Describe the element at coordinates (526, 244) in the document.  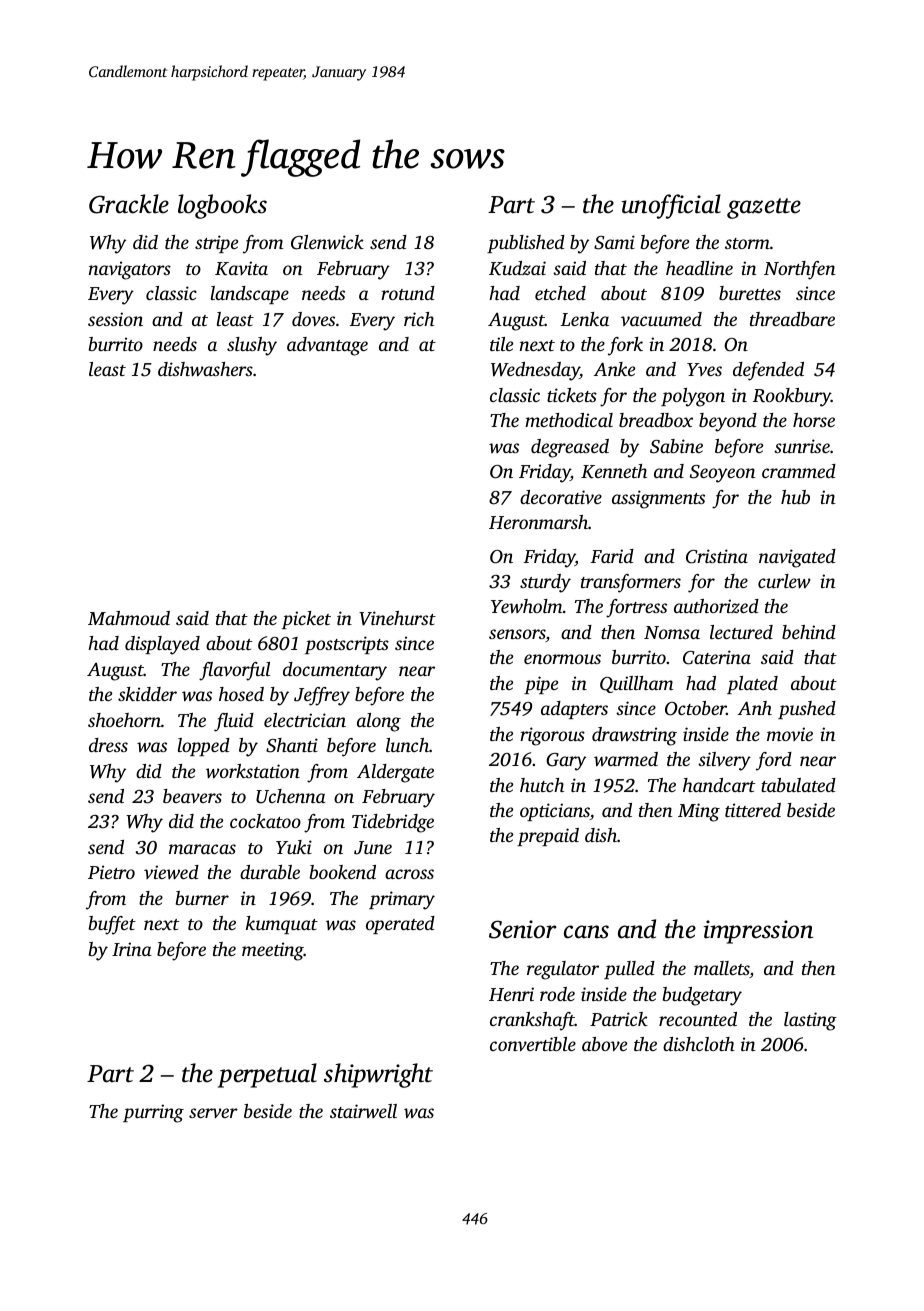
I see `published` at that location.
